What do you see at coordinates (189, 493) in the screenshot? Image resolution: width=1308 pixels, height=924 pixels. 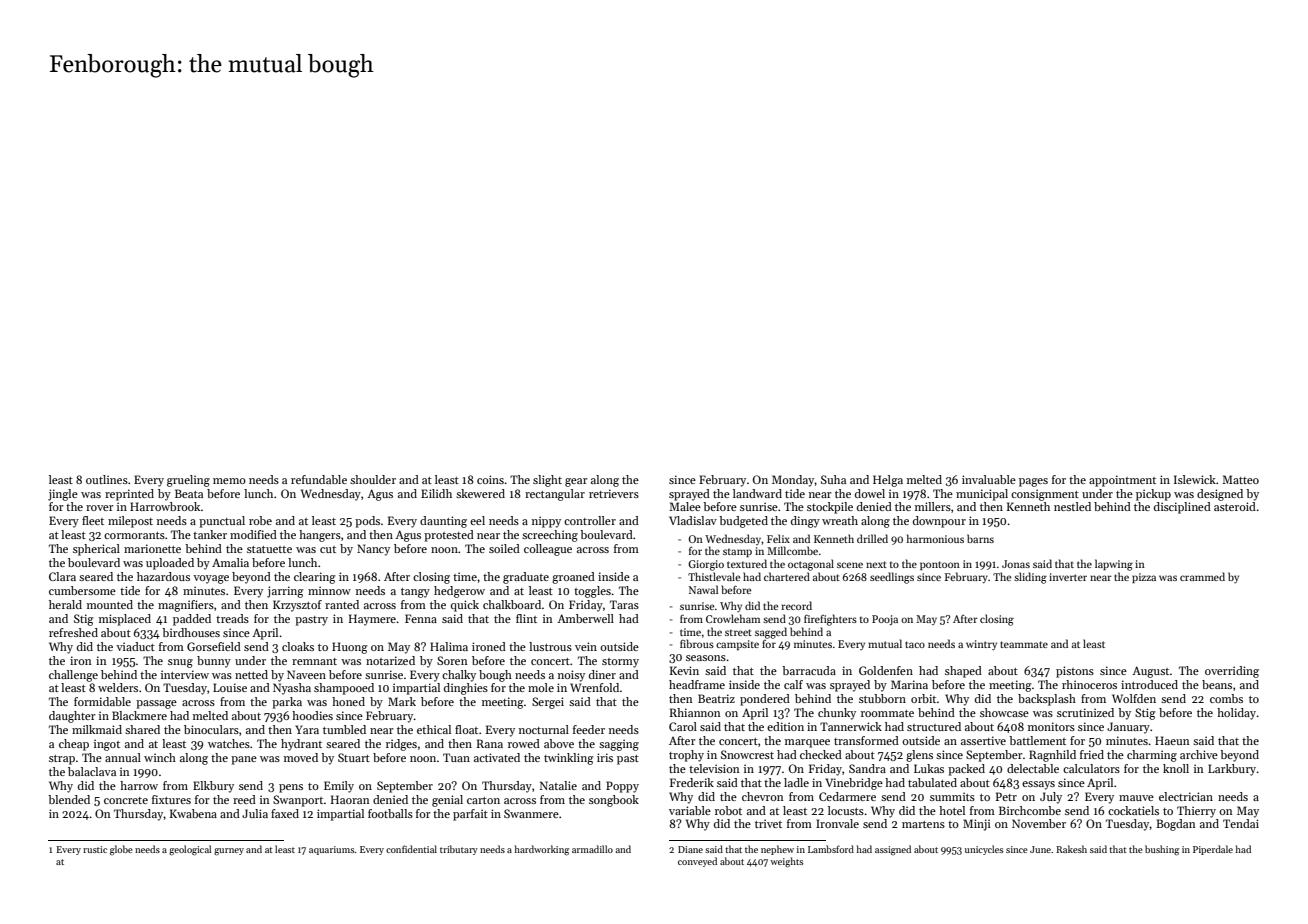 I see `Beata` at bounding box center [189, 493].
